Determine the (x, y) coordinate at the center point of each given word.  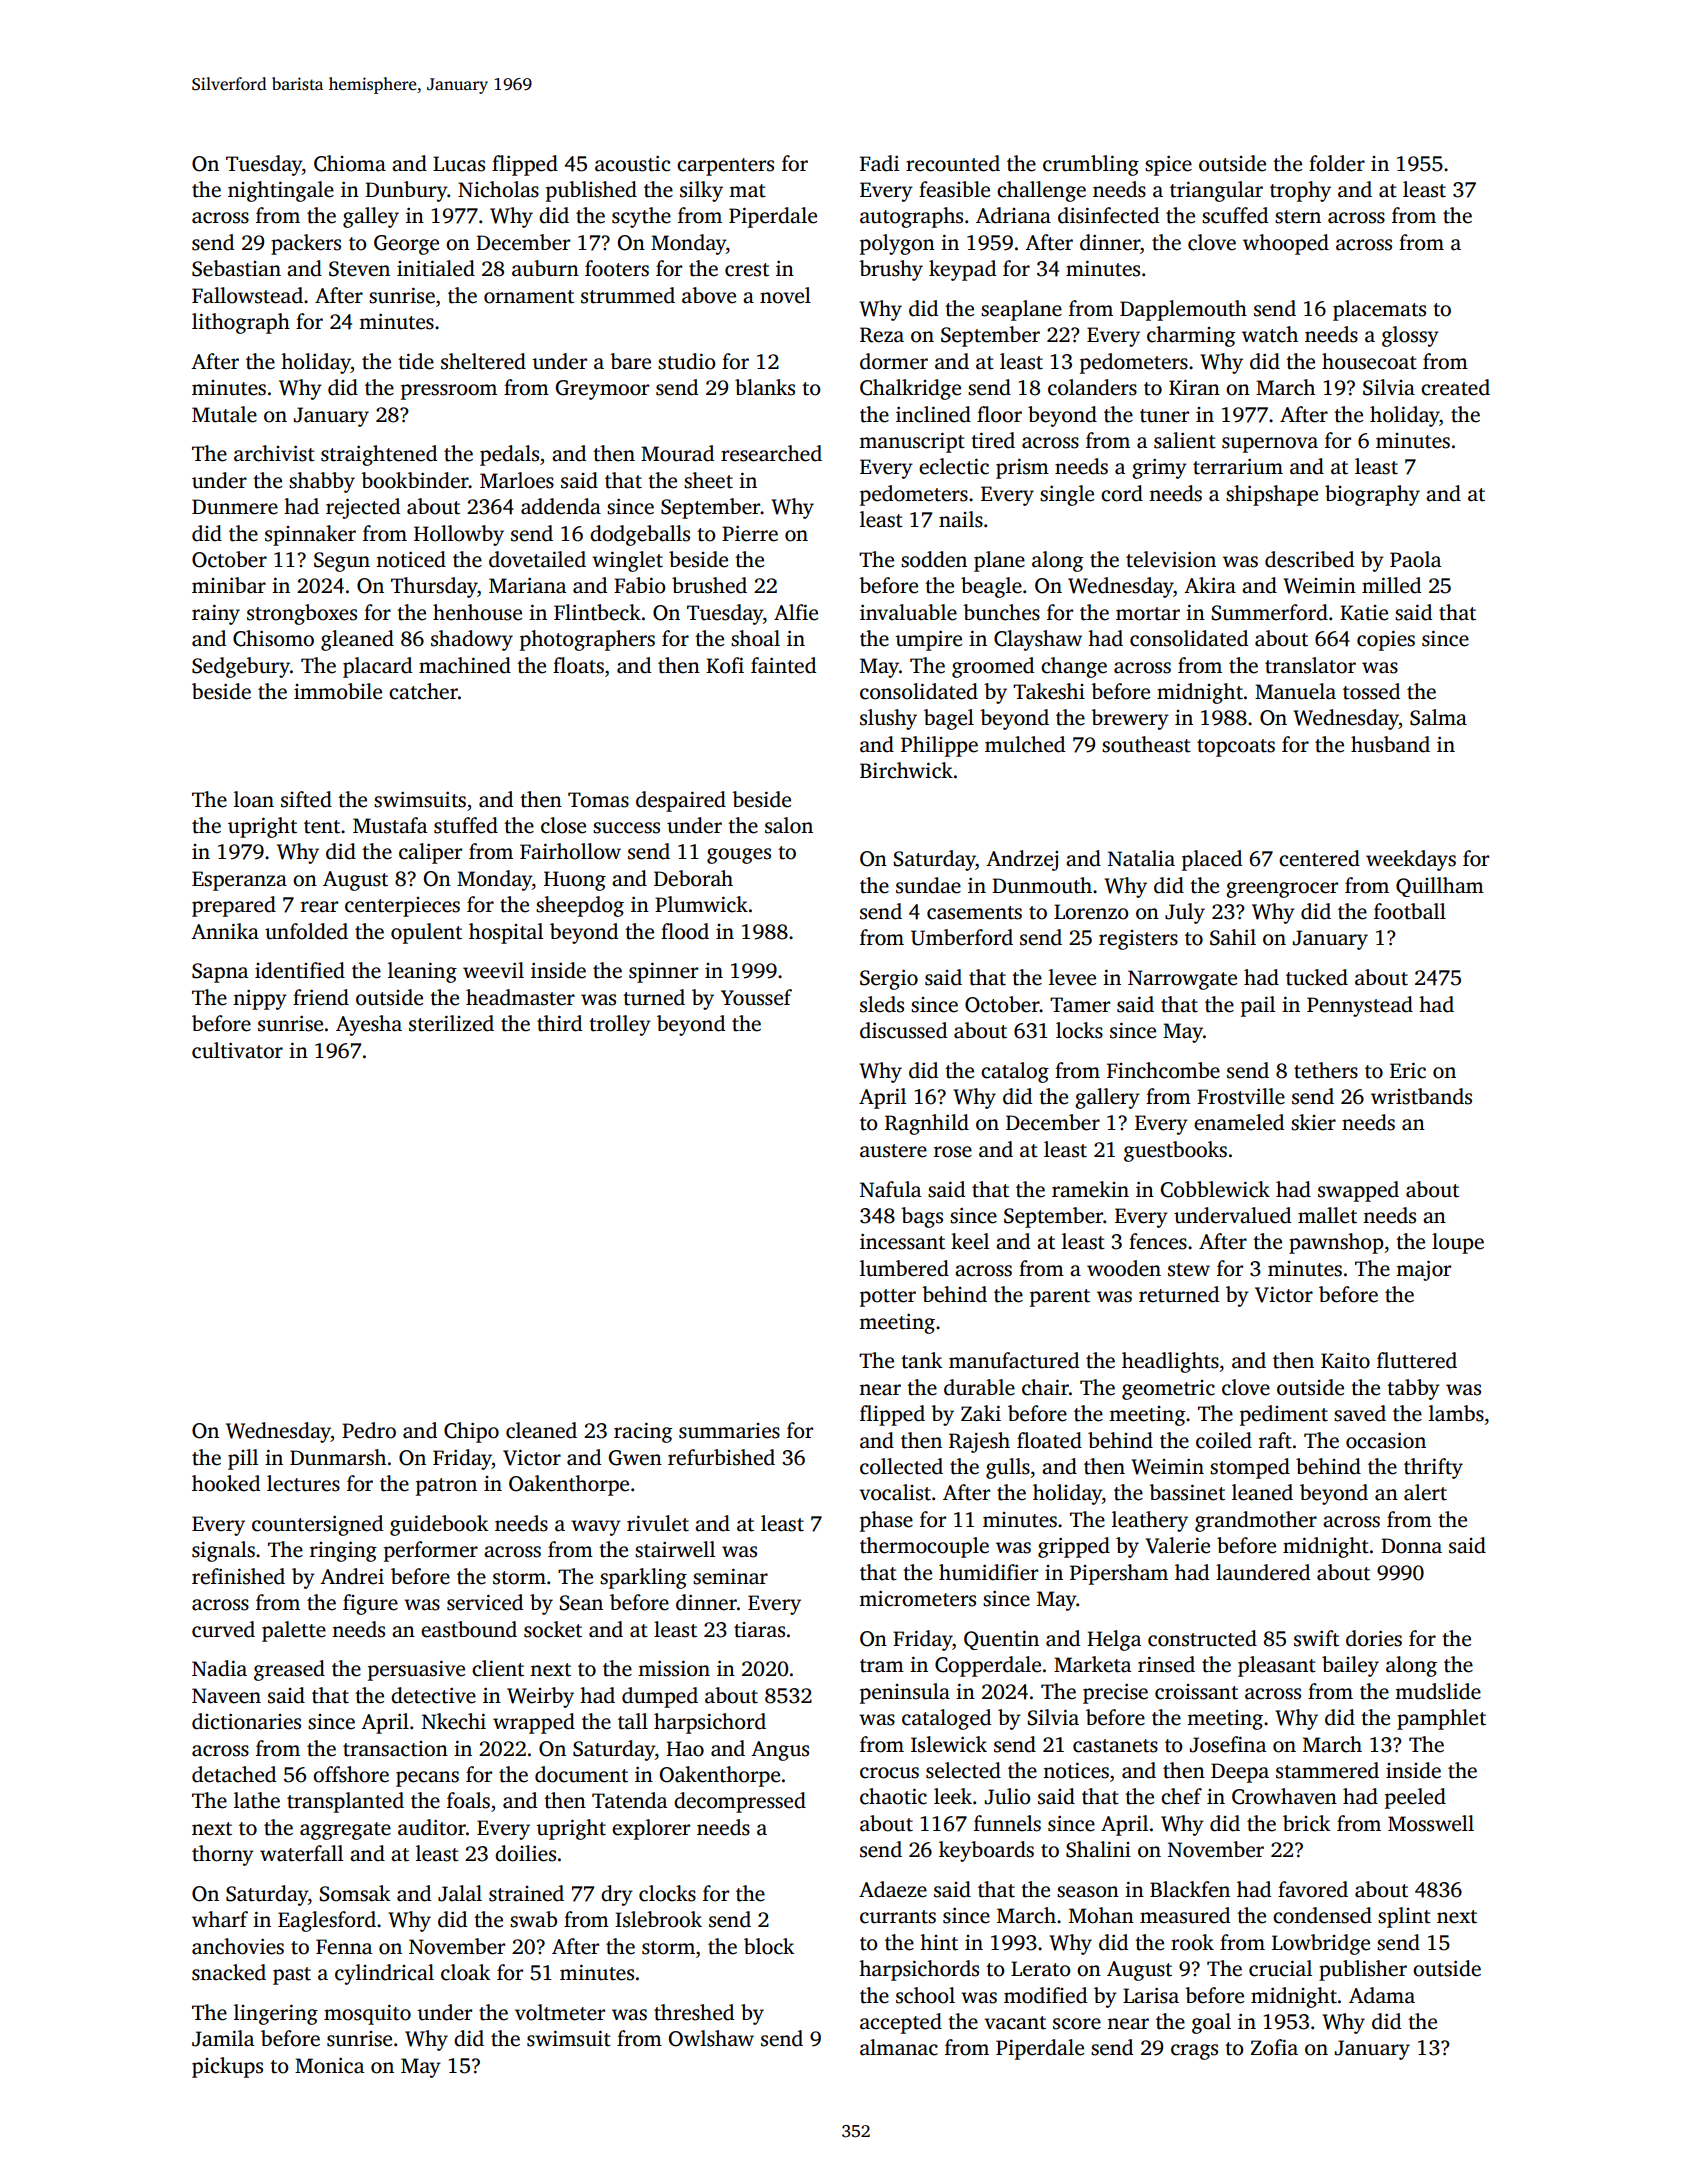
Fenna (344, 1947)
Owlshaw (711, 2038)
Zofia (1274, 2047)
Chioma (350, 163)
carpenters (725, 167)
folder (1337, 163)
